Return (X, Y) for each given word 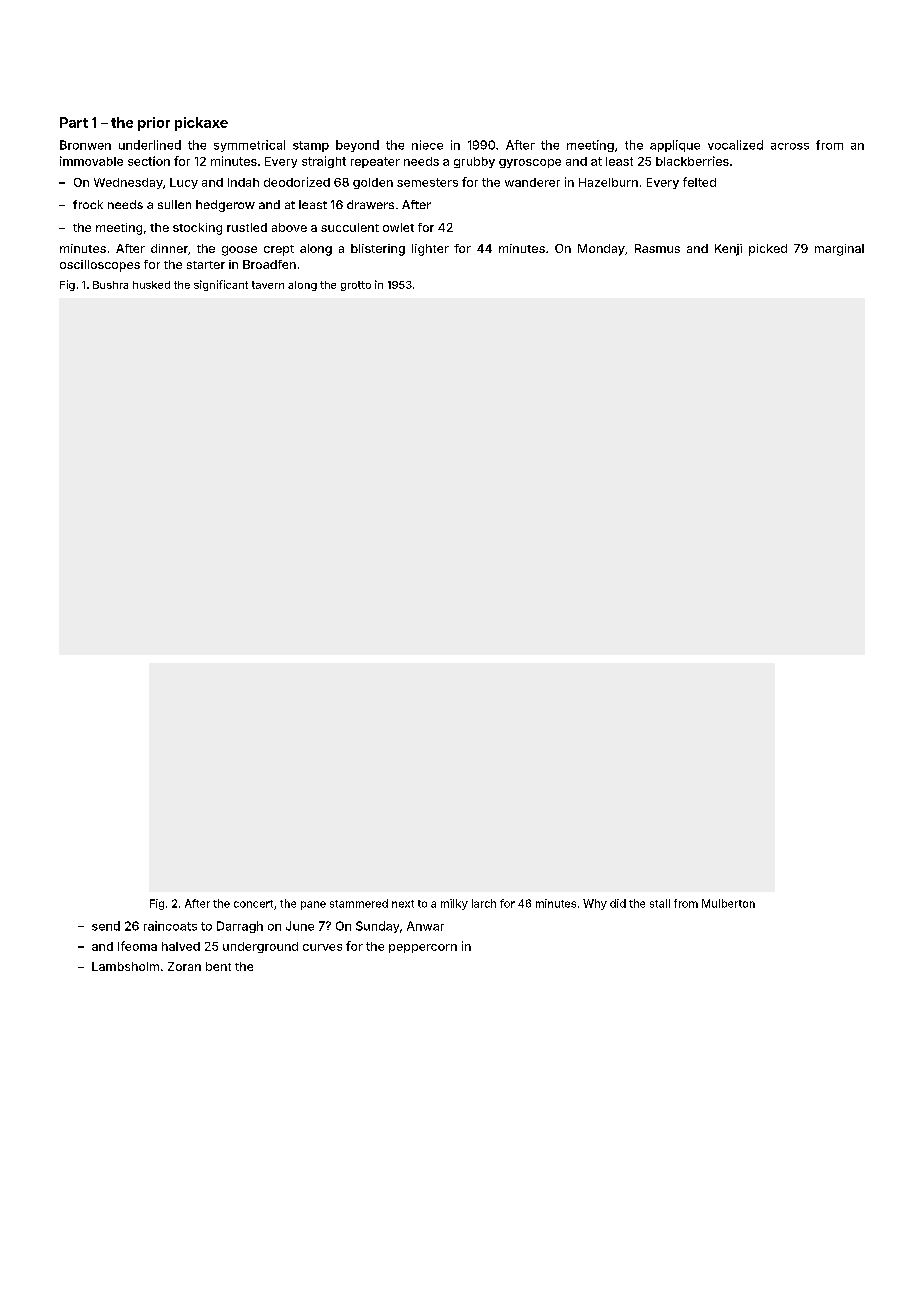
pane (313, 905)
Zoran (184, 966)
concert (253, 904)
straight (324, 162)
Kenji (728, 250)
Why (595, 904)
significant (221, 285)
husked (151, 285)
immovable (91, 161)
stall (660, 903)
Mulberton (728, 903)
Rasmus (657, 248)
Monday (601, 250)
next (403, 904)
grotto (356, 286)
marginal (839, 250)
